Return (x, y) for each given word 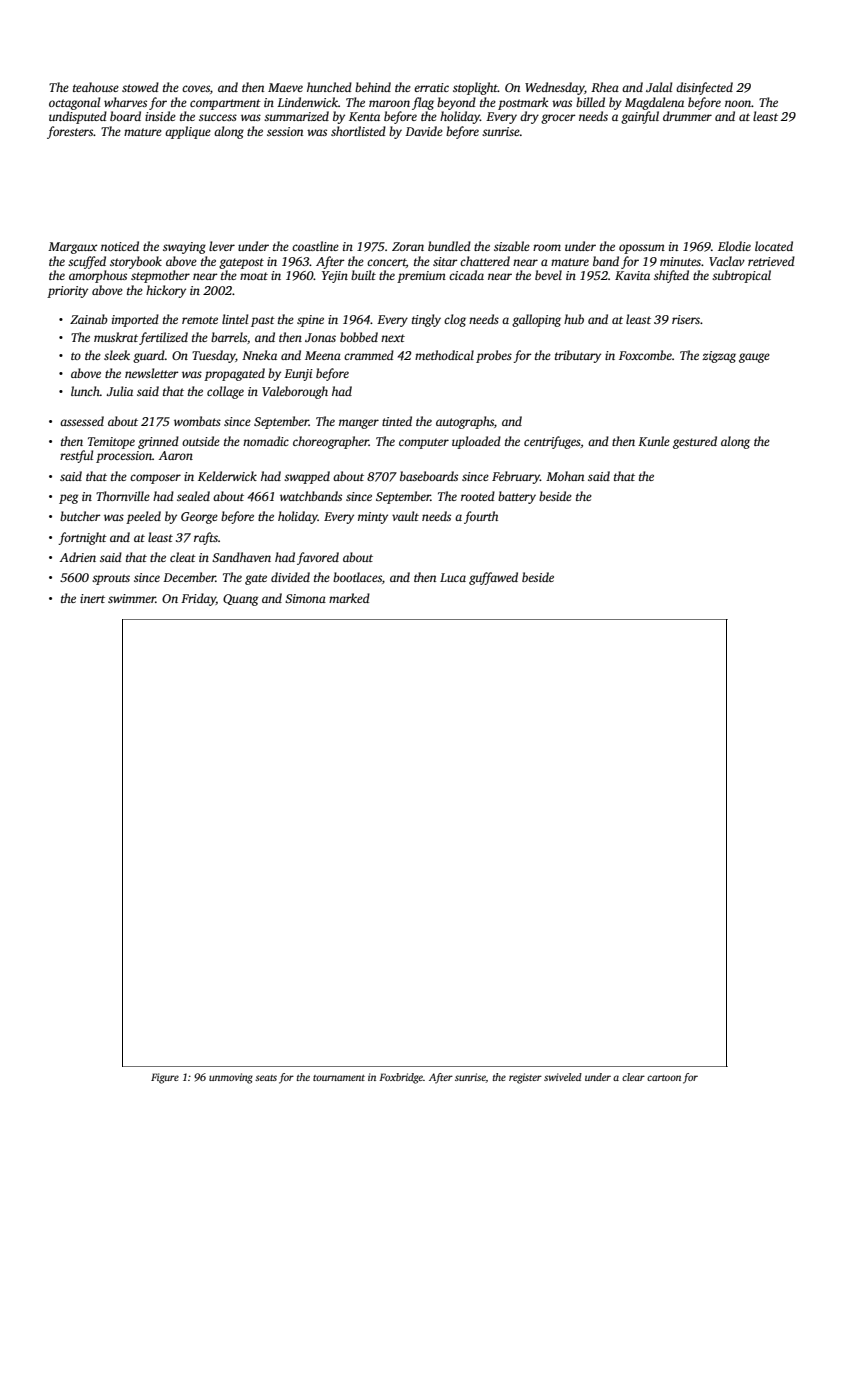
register (525, 1078)
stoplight (475, 88)
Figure (165, 1078)
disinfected (704, 88)
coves (196, 88)
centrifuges (552, 442)
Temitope (111, 443)
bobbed (359, 337)
